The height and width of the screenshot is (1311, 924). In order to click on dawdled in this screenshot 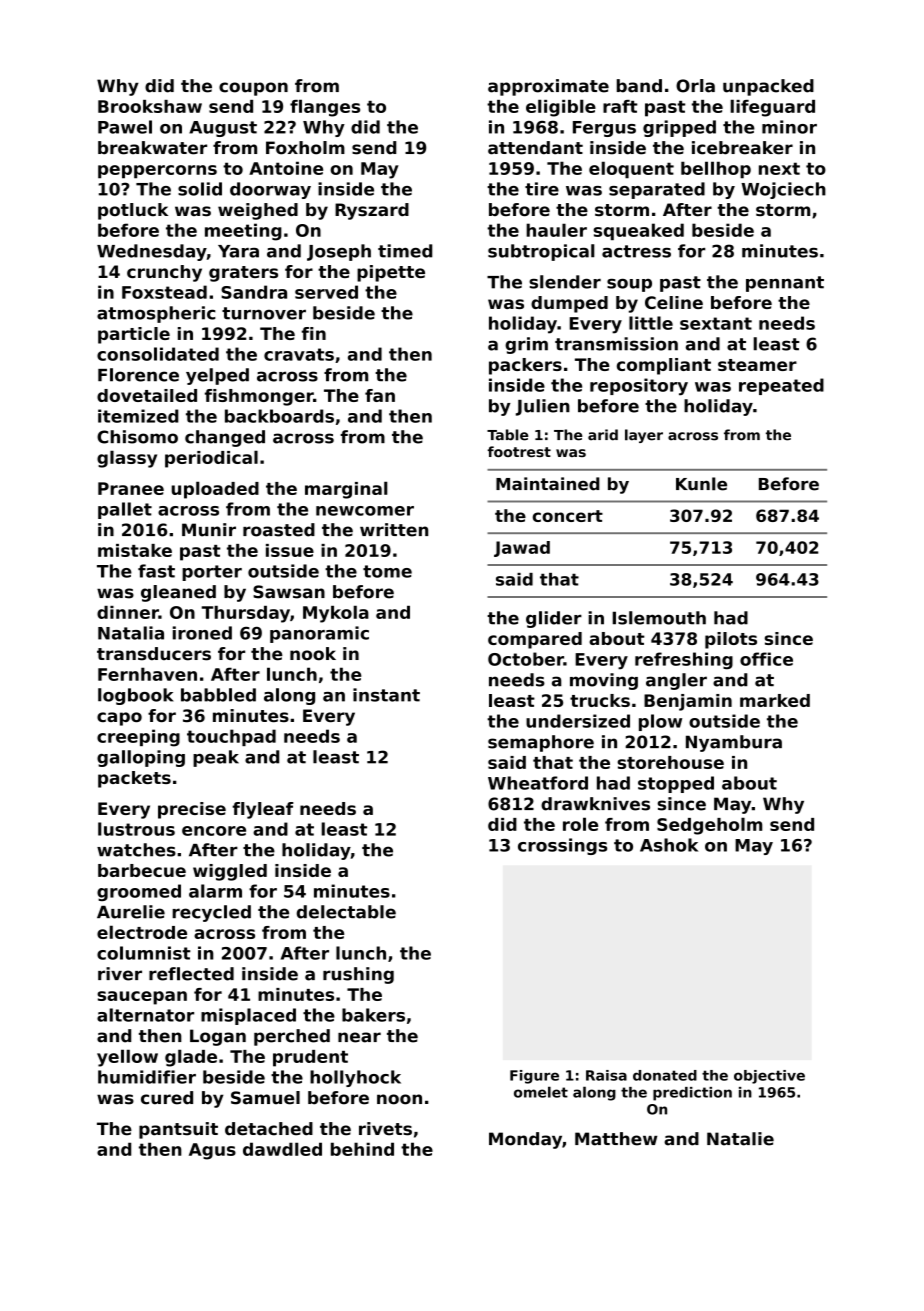, I will do `click(282, 1149)`.
